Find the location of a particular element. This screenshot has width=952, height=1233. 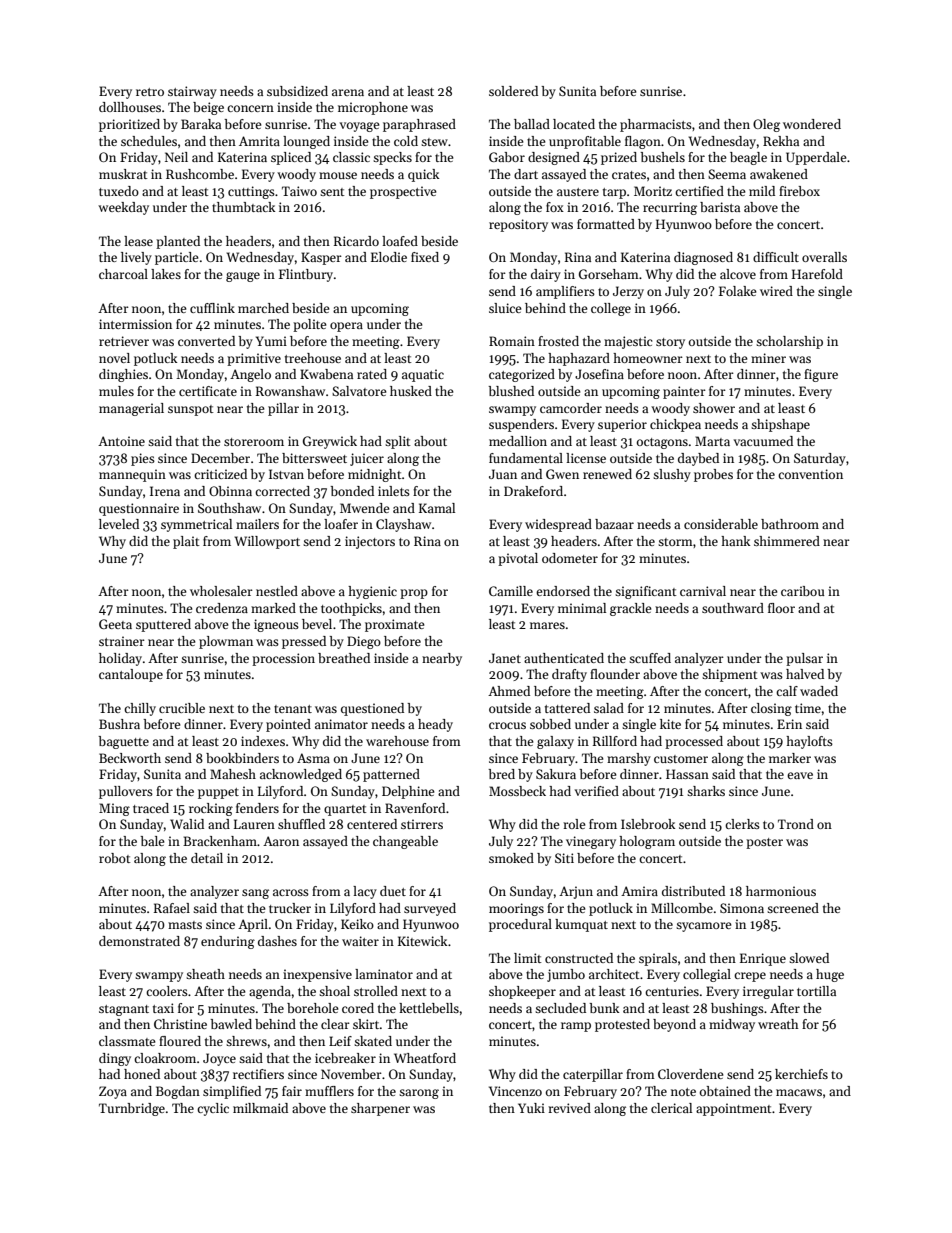

Southshaw is located at coordinates (229, 508).
